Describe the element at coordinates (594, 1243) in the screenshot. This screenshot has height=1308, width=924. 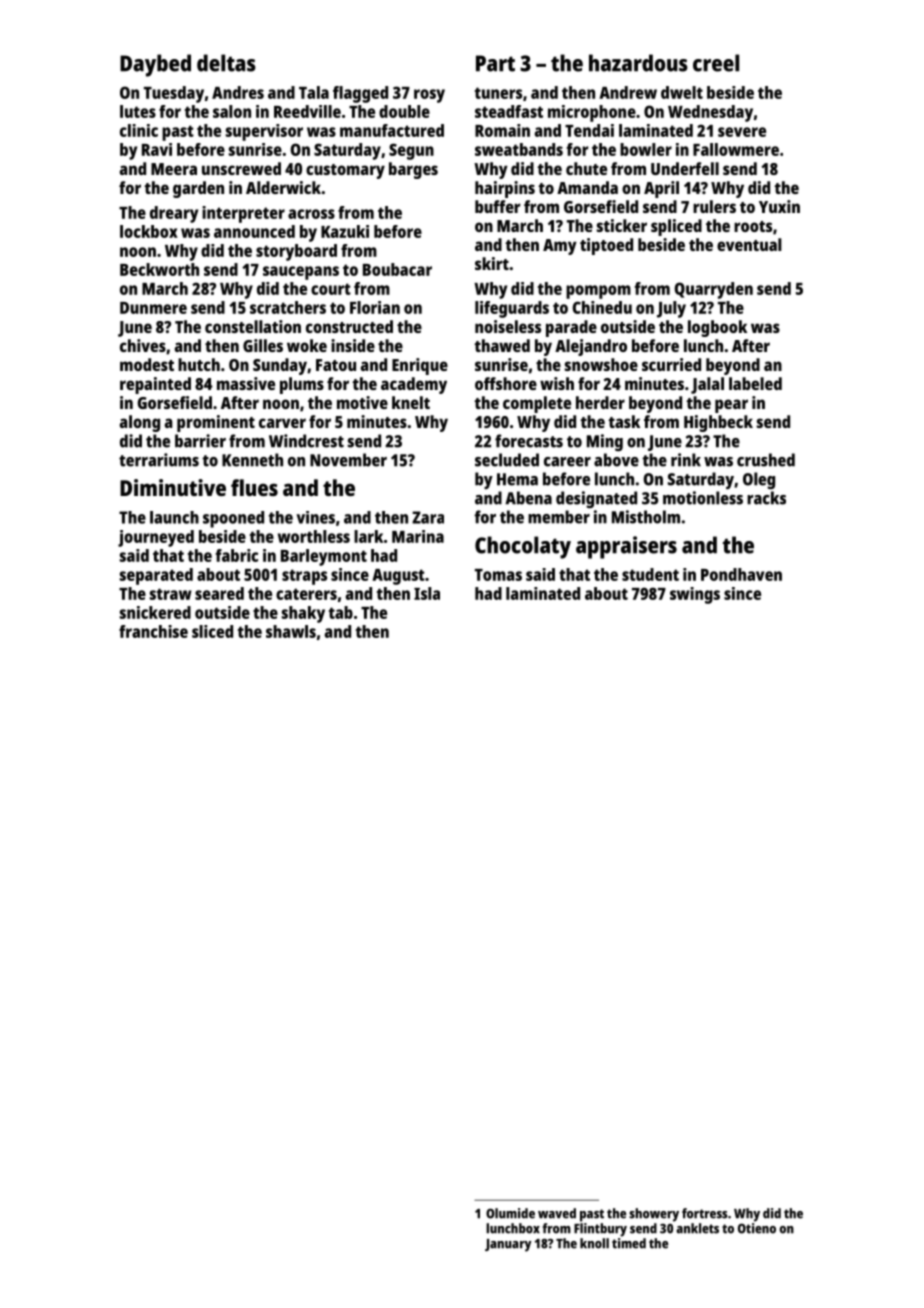
I see `knoll` at that location.
